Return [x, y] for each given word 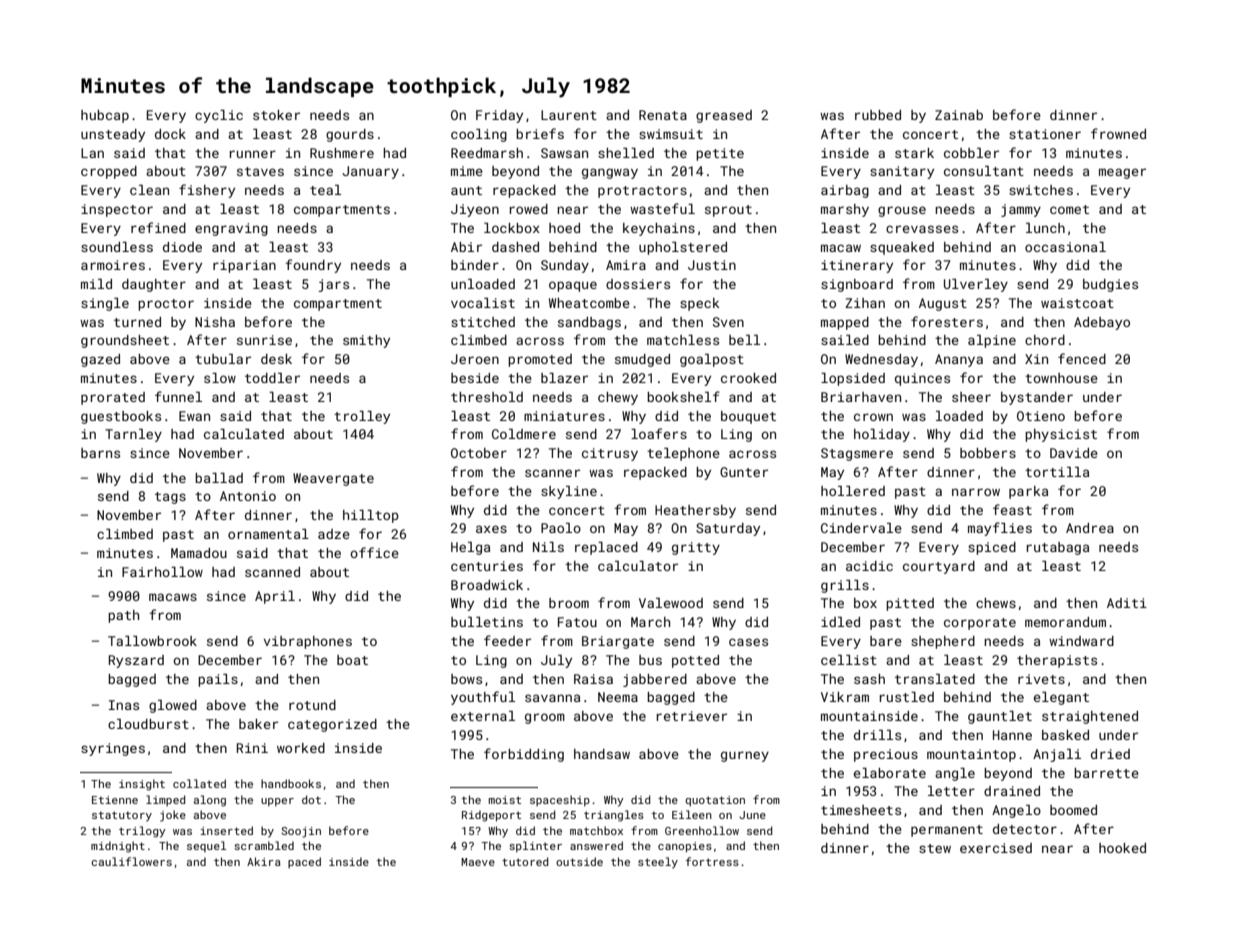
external [483, 716]
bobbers [988, 453]
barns [100, 453]
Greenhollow [702, 830]
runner [253, 154]
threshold [487, 397]
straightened [1090, 717]
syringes [113, 749]
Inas [123, 705]
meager [1122, 173]
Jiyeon [475, 210]
